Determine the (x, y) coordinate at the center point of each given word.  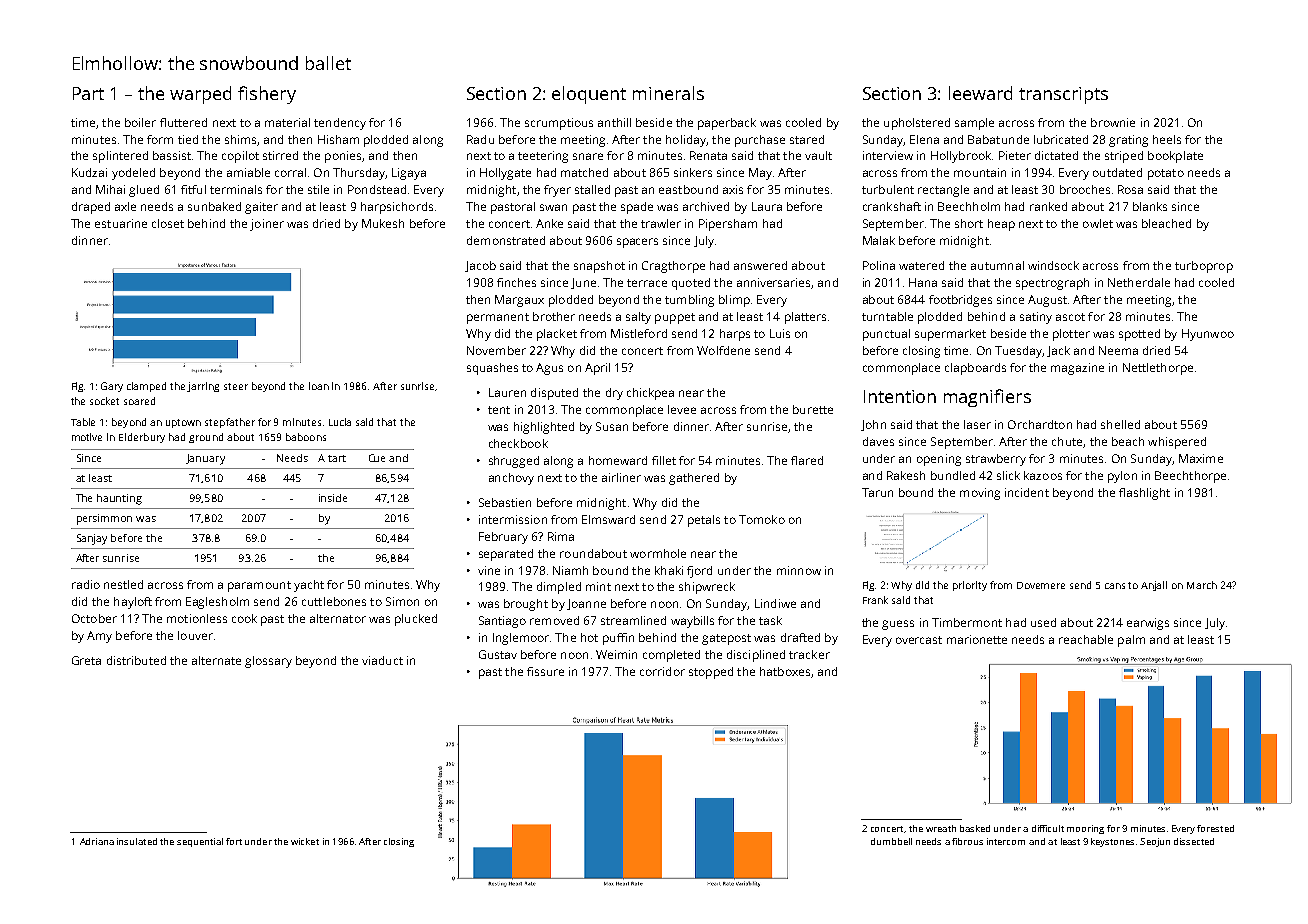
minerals (668, 93)
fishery (267, 95)
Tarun (877, 492)
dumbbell (891, 841)
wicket (305, 841)
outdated (1117, 172)
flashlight (1144, 494)
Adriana (97, 841)
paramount (259, 586)
